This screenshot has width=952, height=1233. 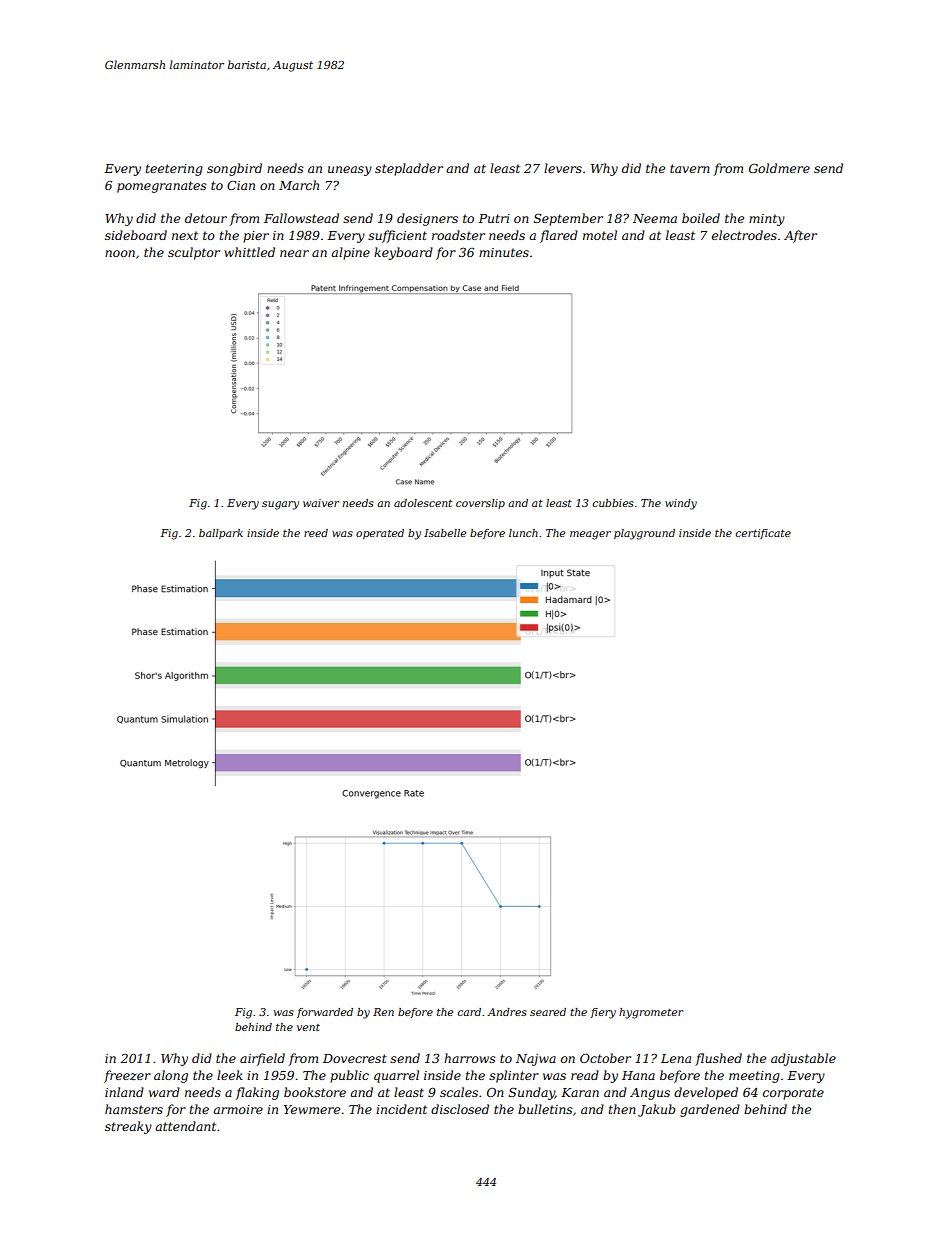 I want to click on certificate, so click(x=763, y=534).
